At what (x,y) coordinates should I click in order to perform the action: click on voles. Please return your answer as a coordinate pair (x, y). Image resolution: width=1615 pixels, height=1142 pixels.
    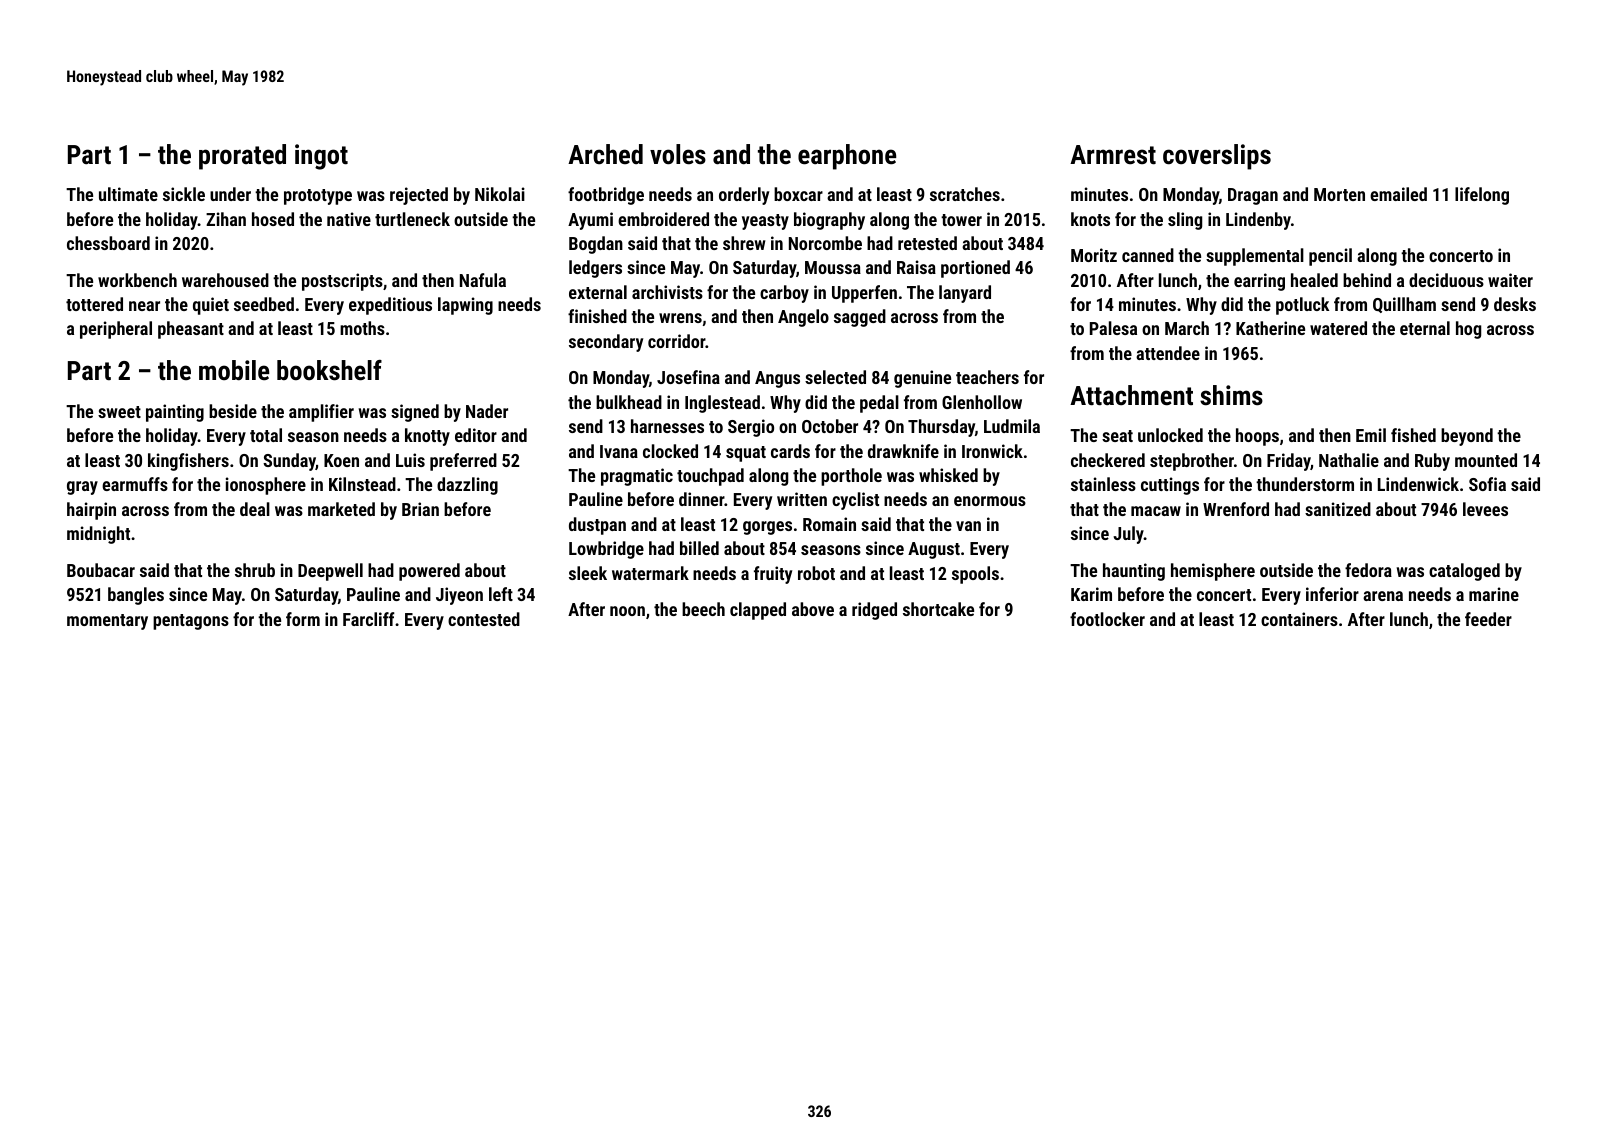
    Looking at the image, I should click on (678, 154).
